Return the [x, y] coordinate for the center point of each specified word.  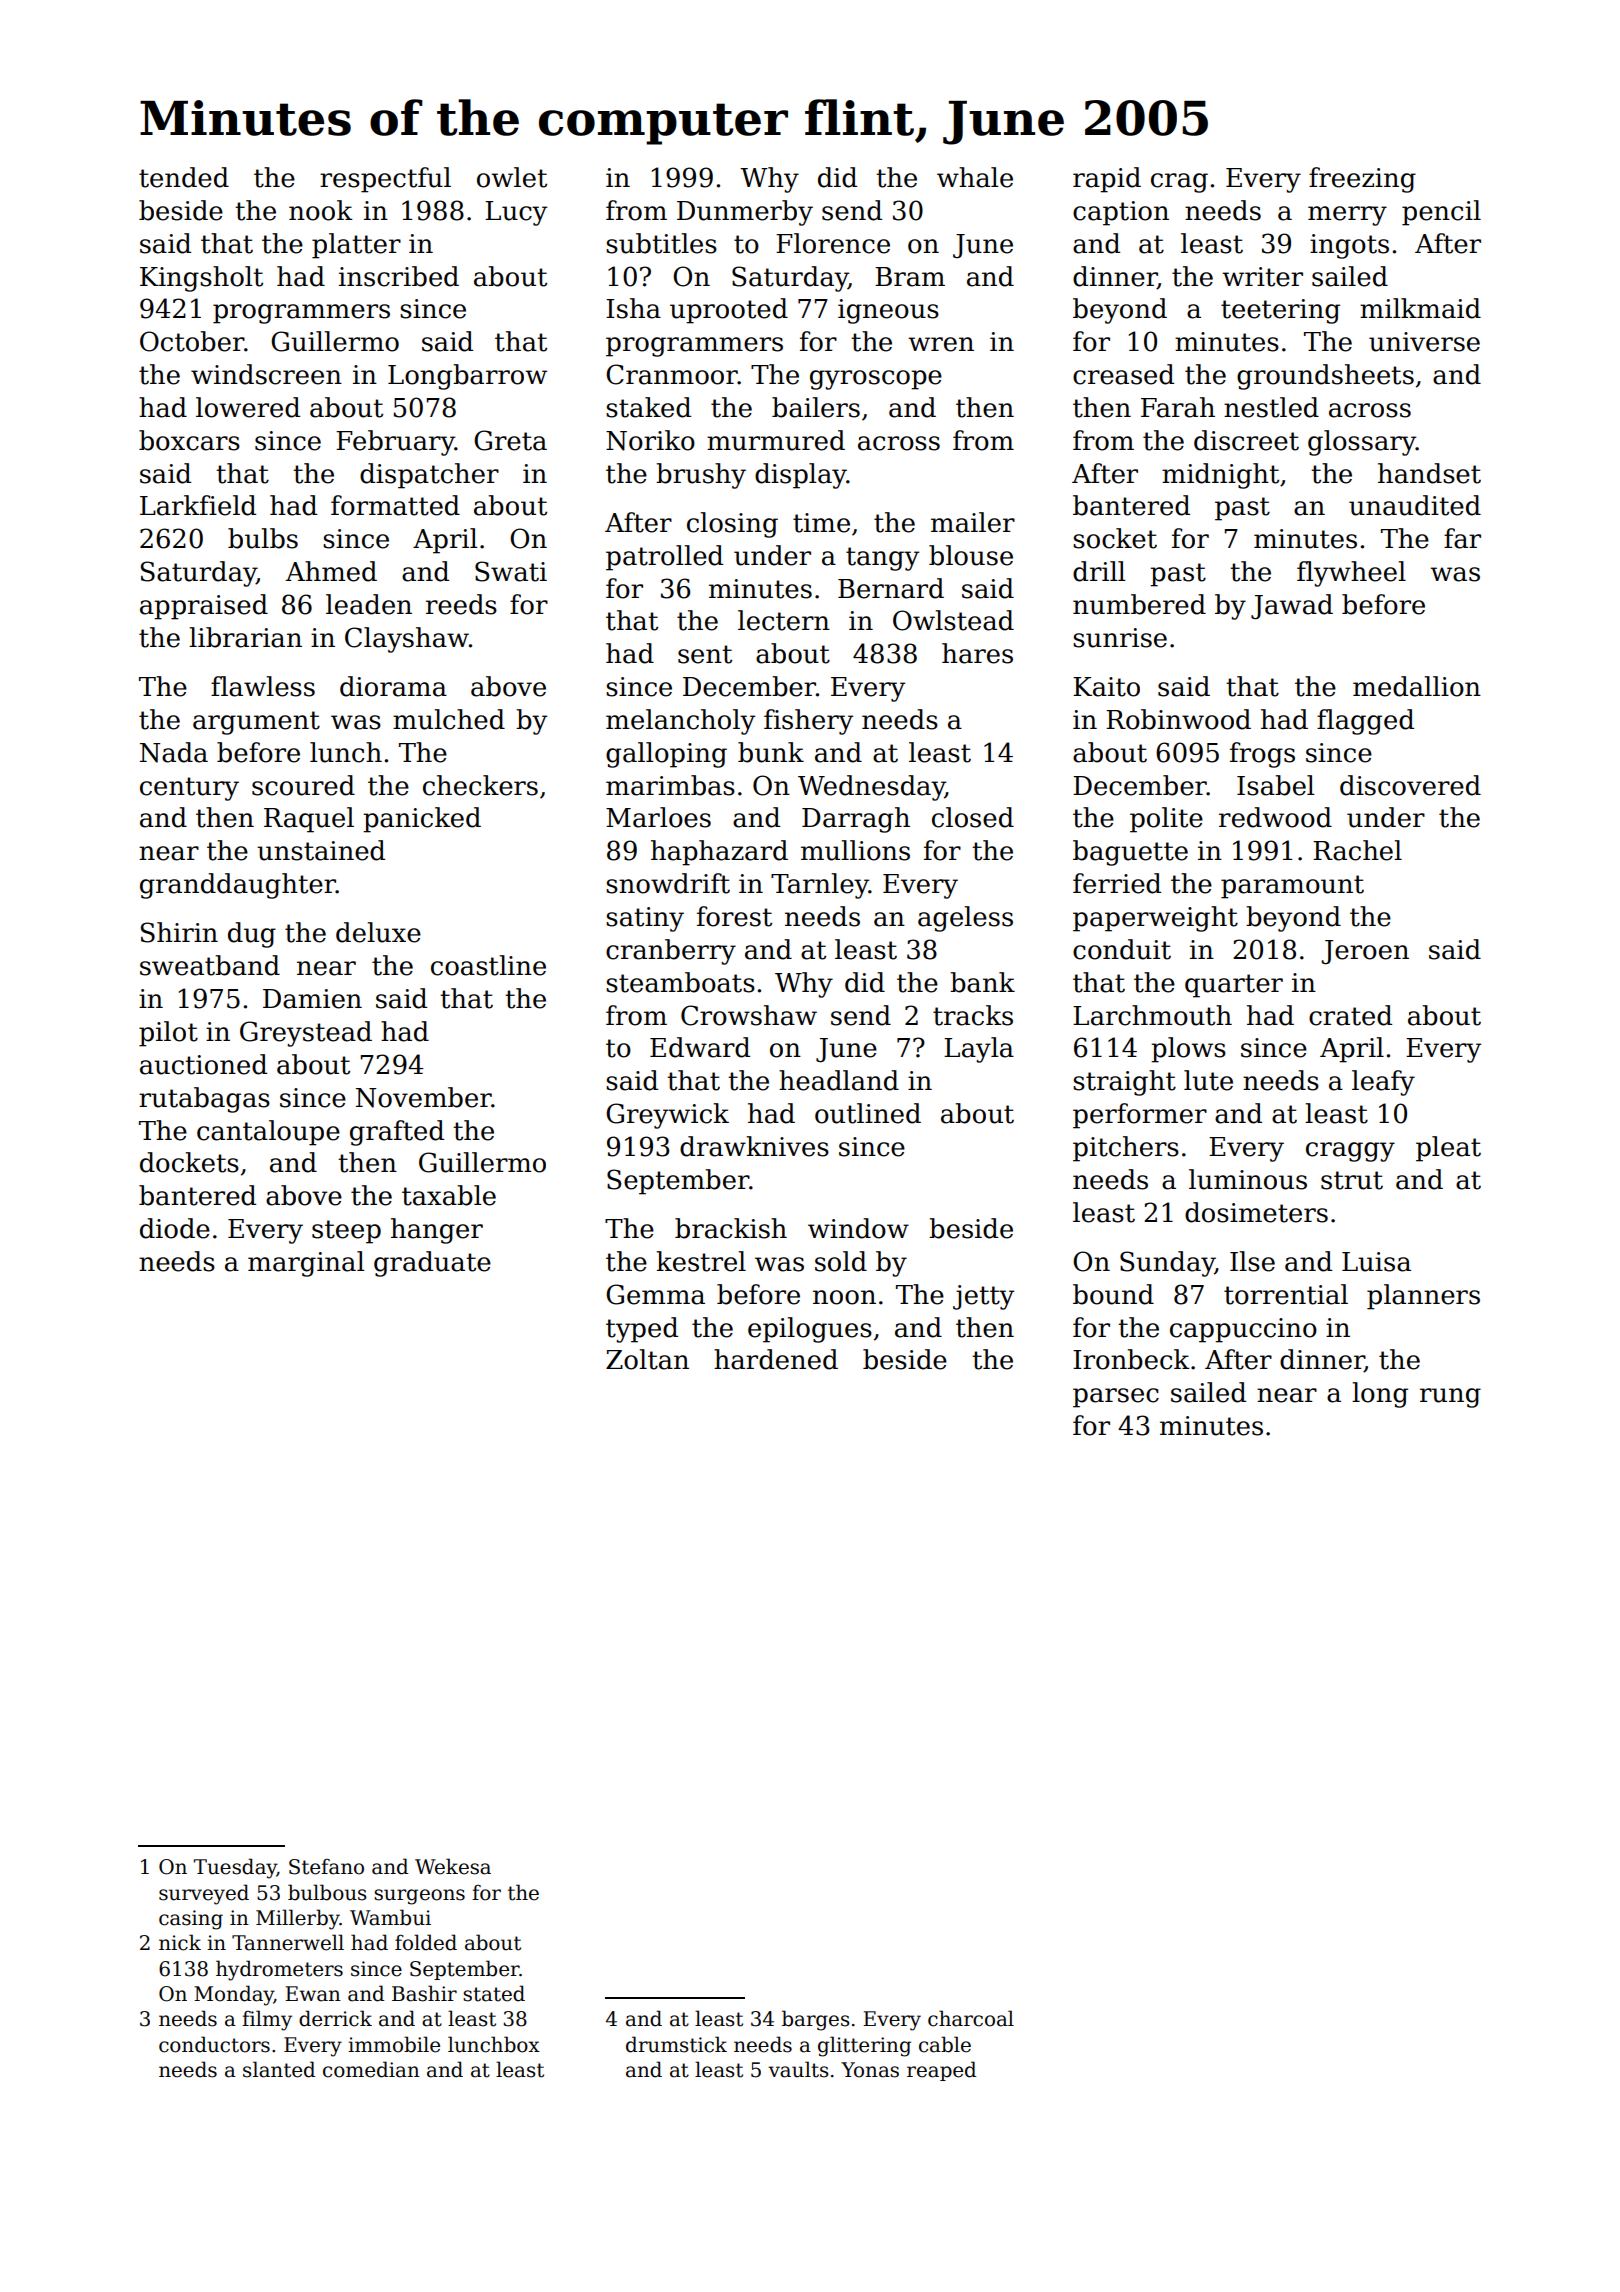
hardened [776, 1359]
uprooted [729, 311]
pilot [168, 1034]
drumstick [676, 2044]
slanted [279, 2069]
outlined [868, 1113]
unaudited [1415, 505]
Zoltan [647, 1359]
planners [1423, 1297]
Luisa [1376, 1262]
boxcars [189, 440]
